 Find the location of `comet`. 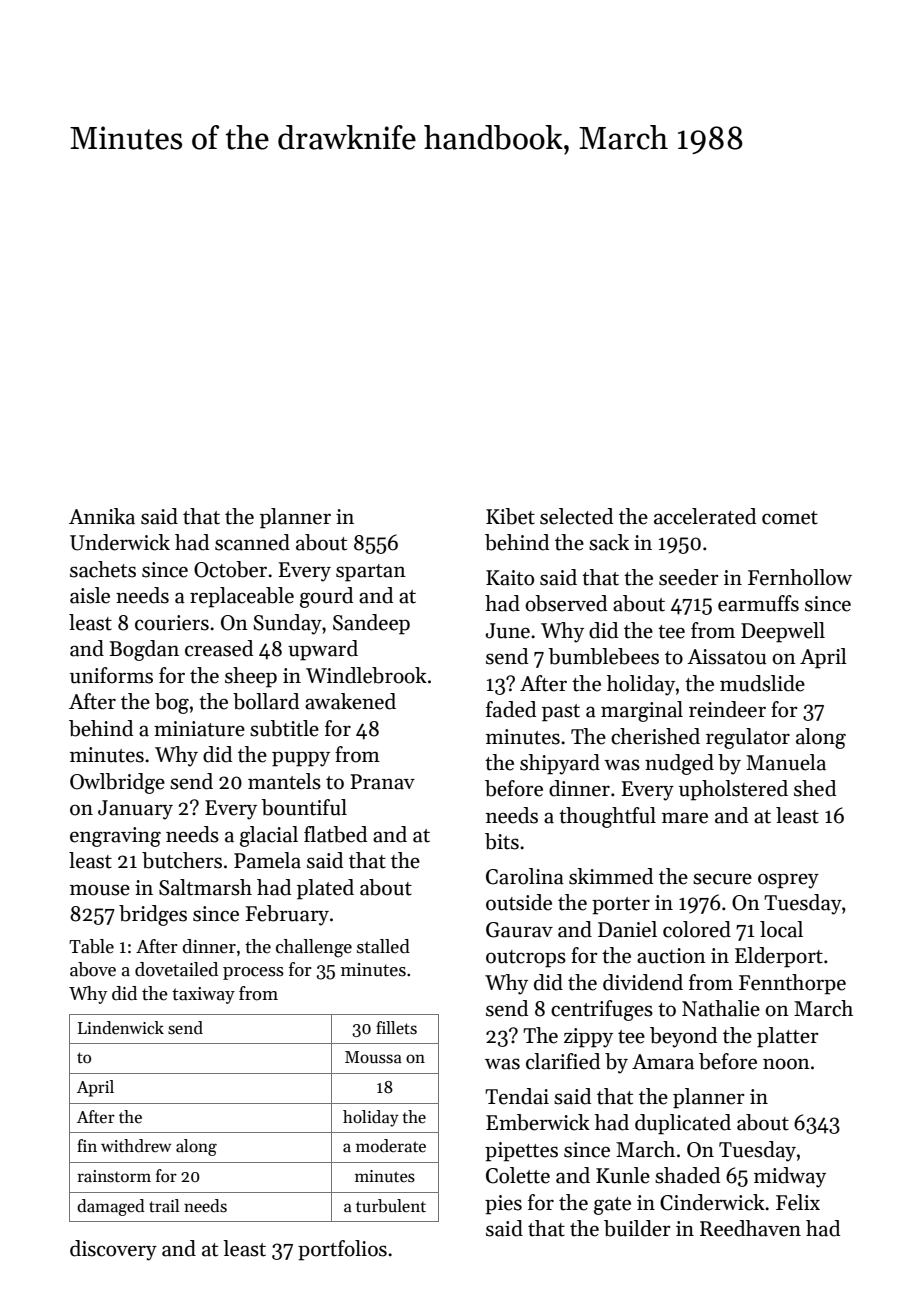

comet is located at coordinates (790, 518).
